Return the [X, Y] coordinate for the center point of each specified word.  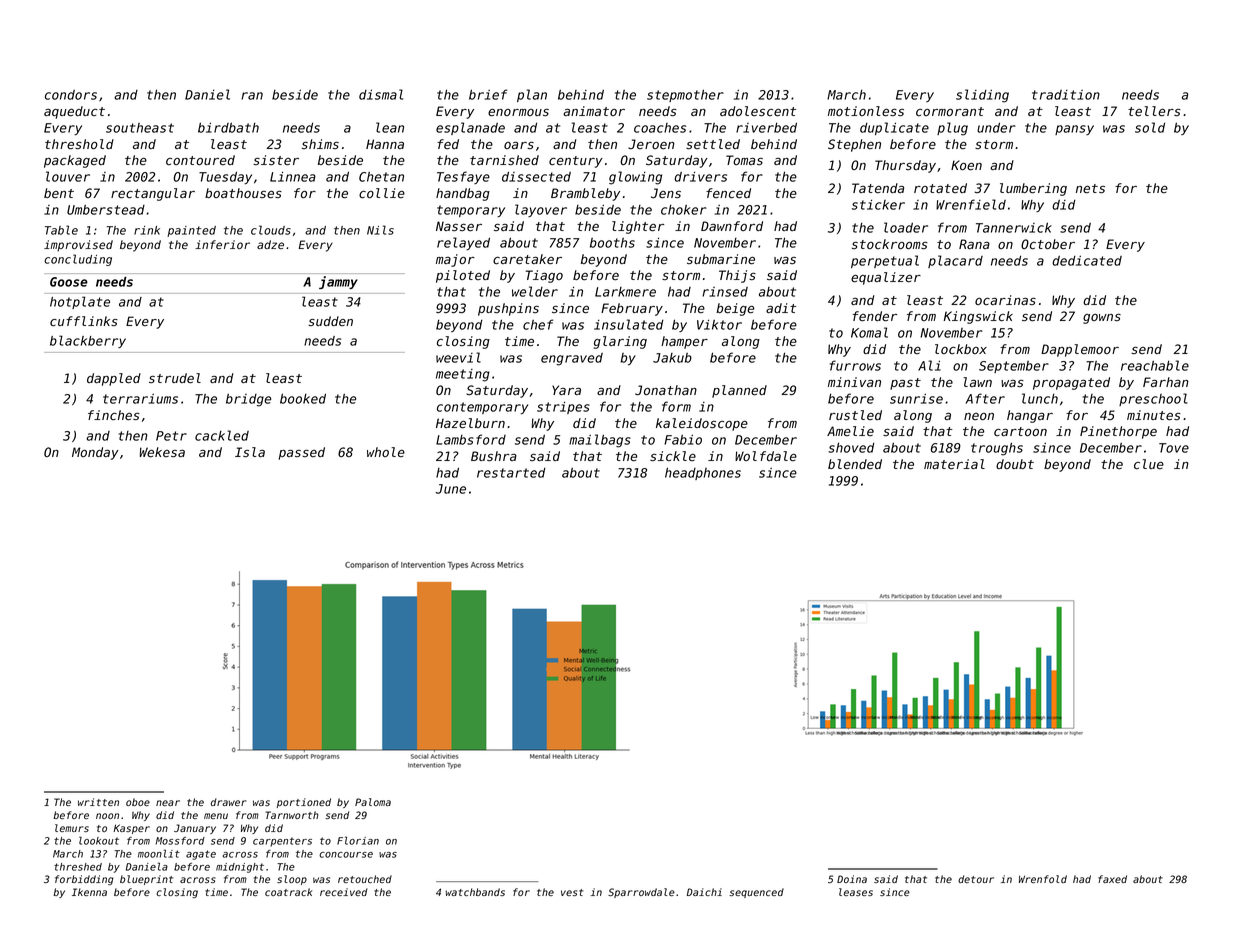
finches [114, 415]
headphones [703, 473]
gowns [1102, 318]
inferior [222, 244]
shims [320, 144]
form [676, 406]
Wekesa [162, 452]
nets [1090, 189]
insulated [629, 324]
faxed [1112, 879]
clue [1149, 464]
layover [541, 210]
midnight [240, 868]
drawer [228, 802]
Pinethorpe [1118, 432]
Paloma [373, 802]
